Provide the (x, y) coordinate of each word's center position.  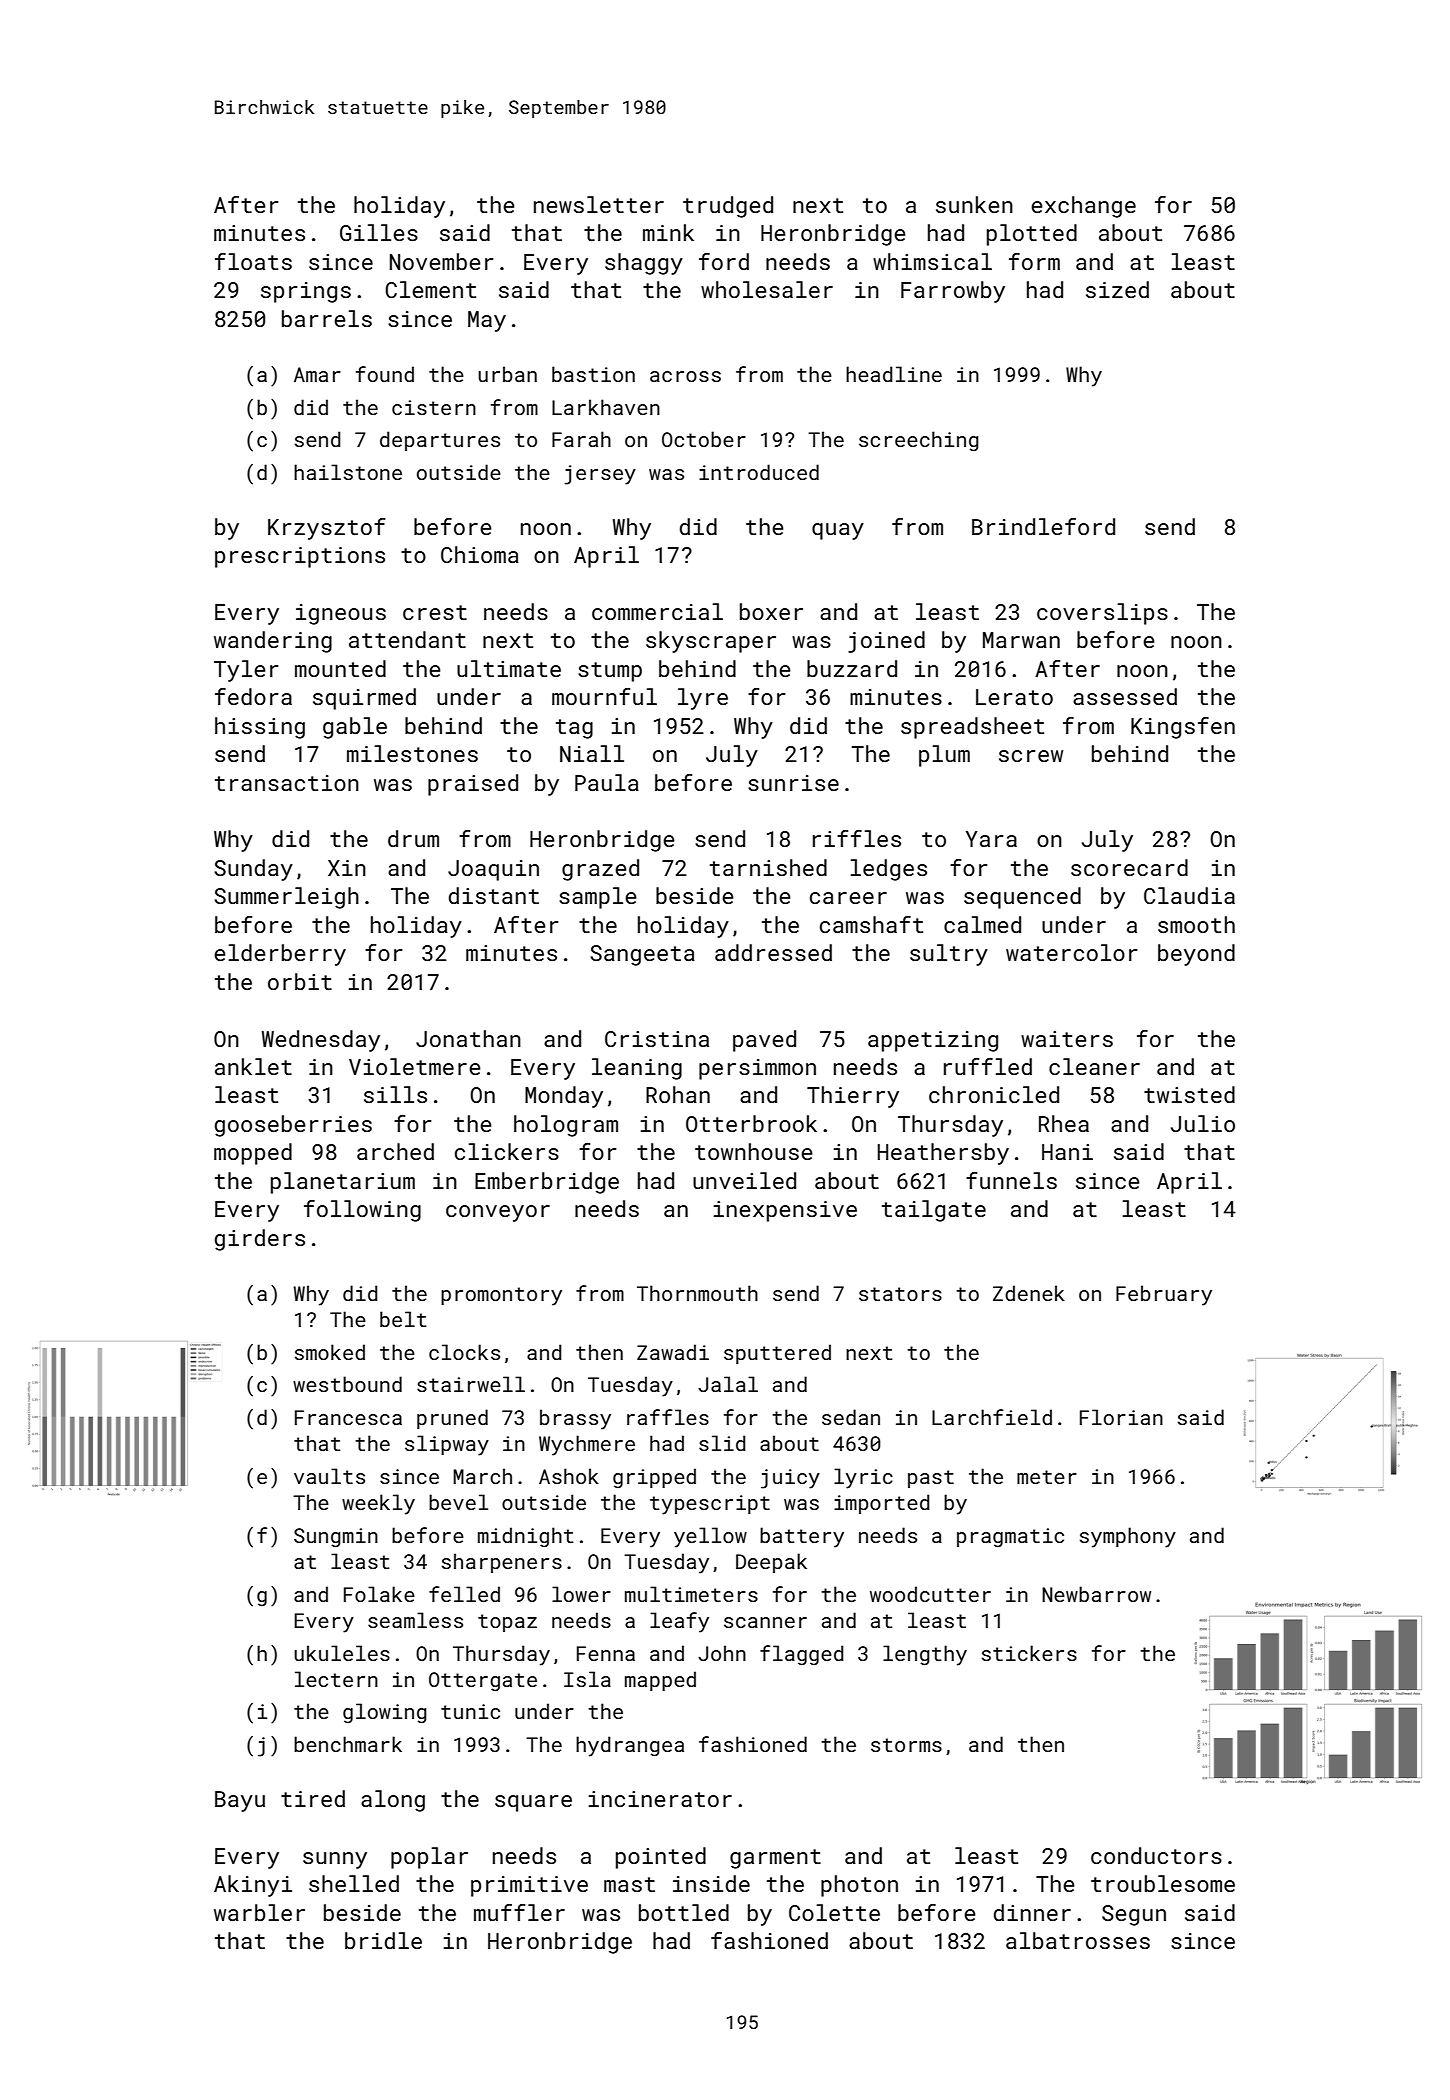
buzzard (852, 668)
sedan (851, 1417)
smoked (330, 1352)
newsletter (599, 204)
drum (413, 838)
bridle (383, 1940)
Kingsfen (1183, 728)
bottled (684, 1912)
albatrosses (1078, 1940)
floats (253, 261)
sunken (974, 204)
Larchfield (992, 1417)
